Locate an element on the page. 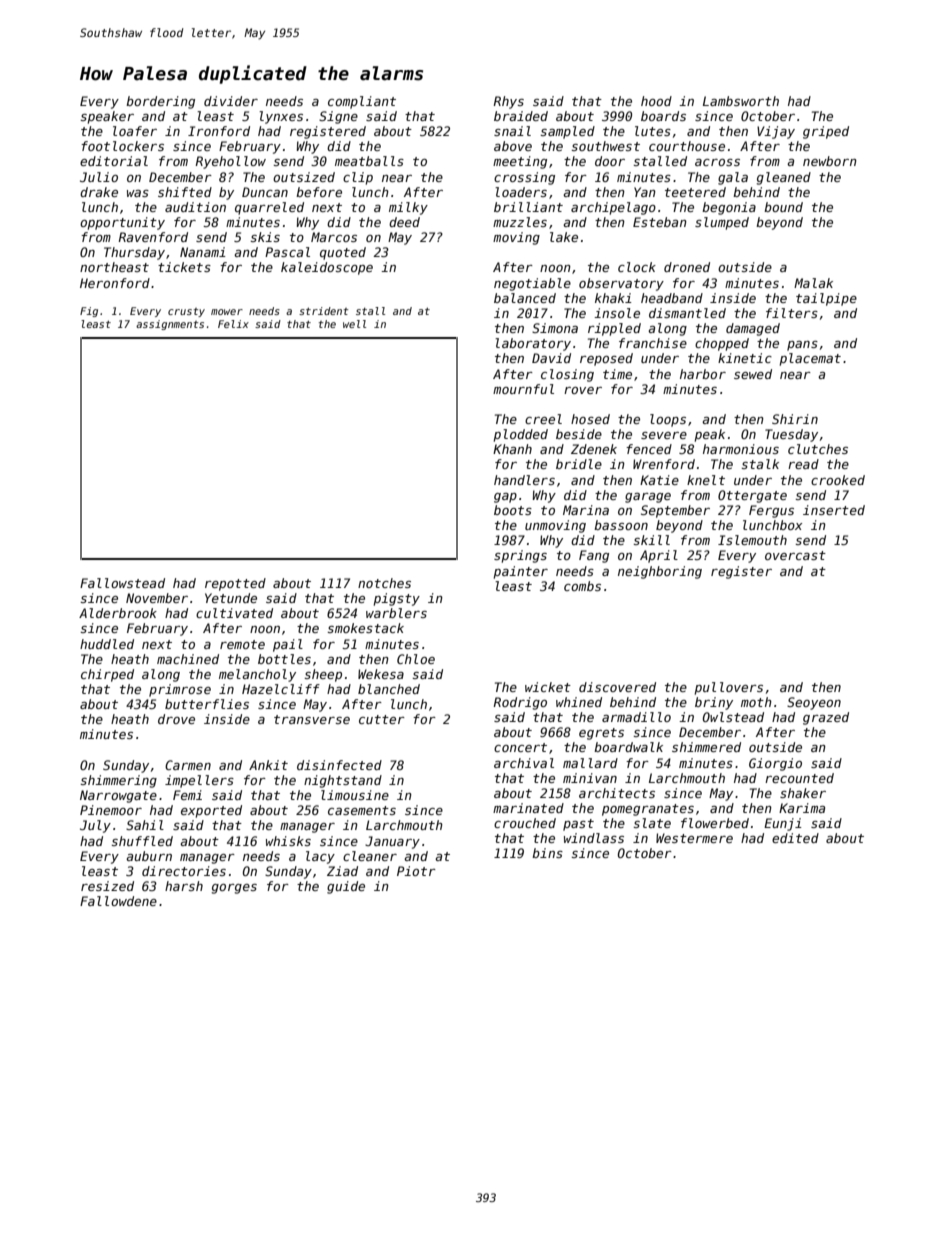  past is located at coordinates (578, 825).
